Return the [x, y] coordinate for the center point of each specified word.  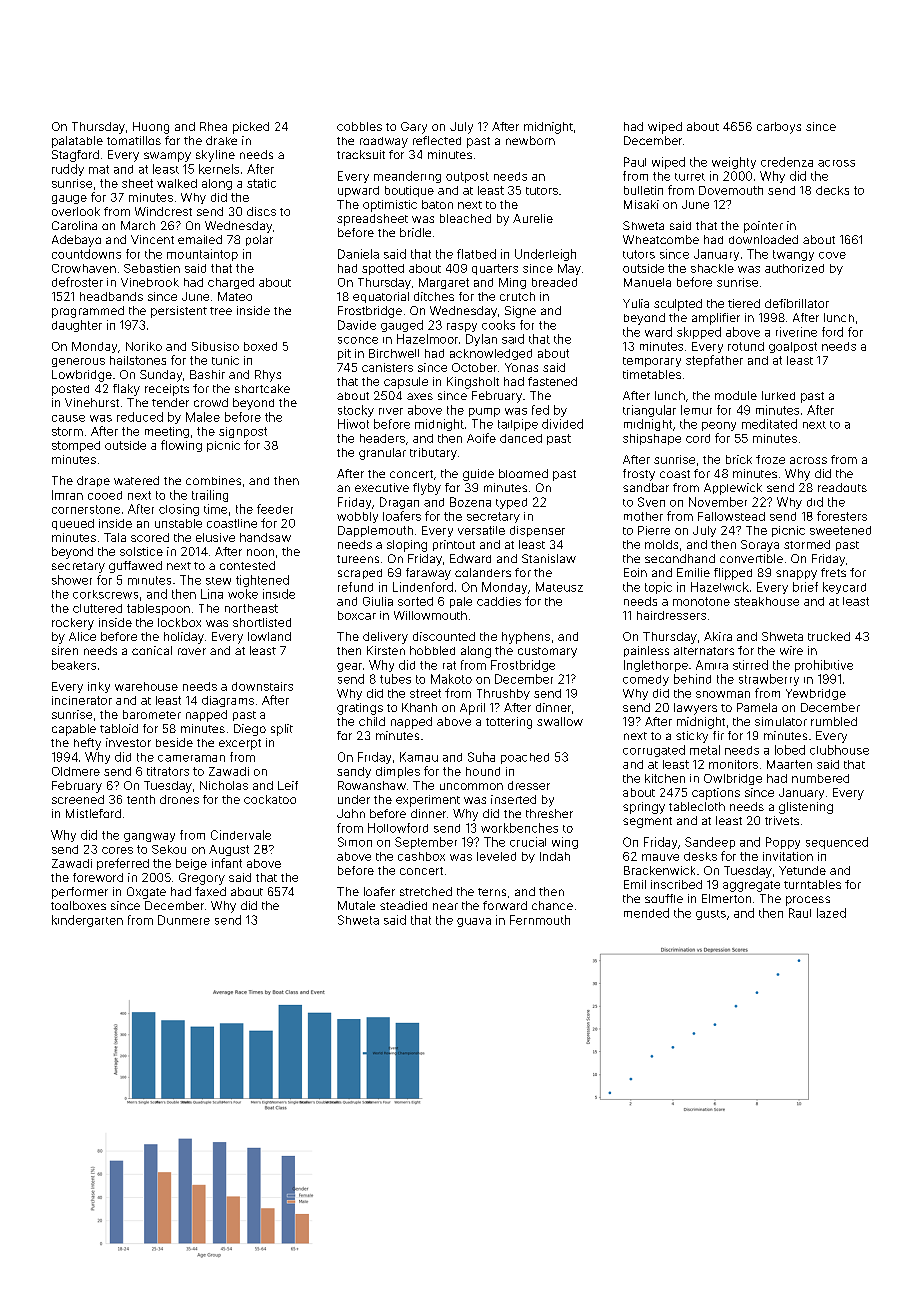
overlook [76, 211]
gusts [711, 915]
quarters [495, 269]
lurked [778, 395]
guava [474, 922]
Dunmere [184, 920]
